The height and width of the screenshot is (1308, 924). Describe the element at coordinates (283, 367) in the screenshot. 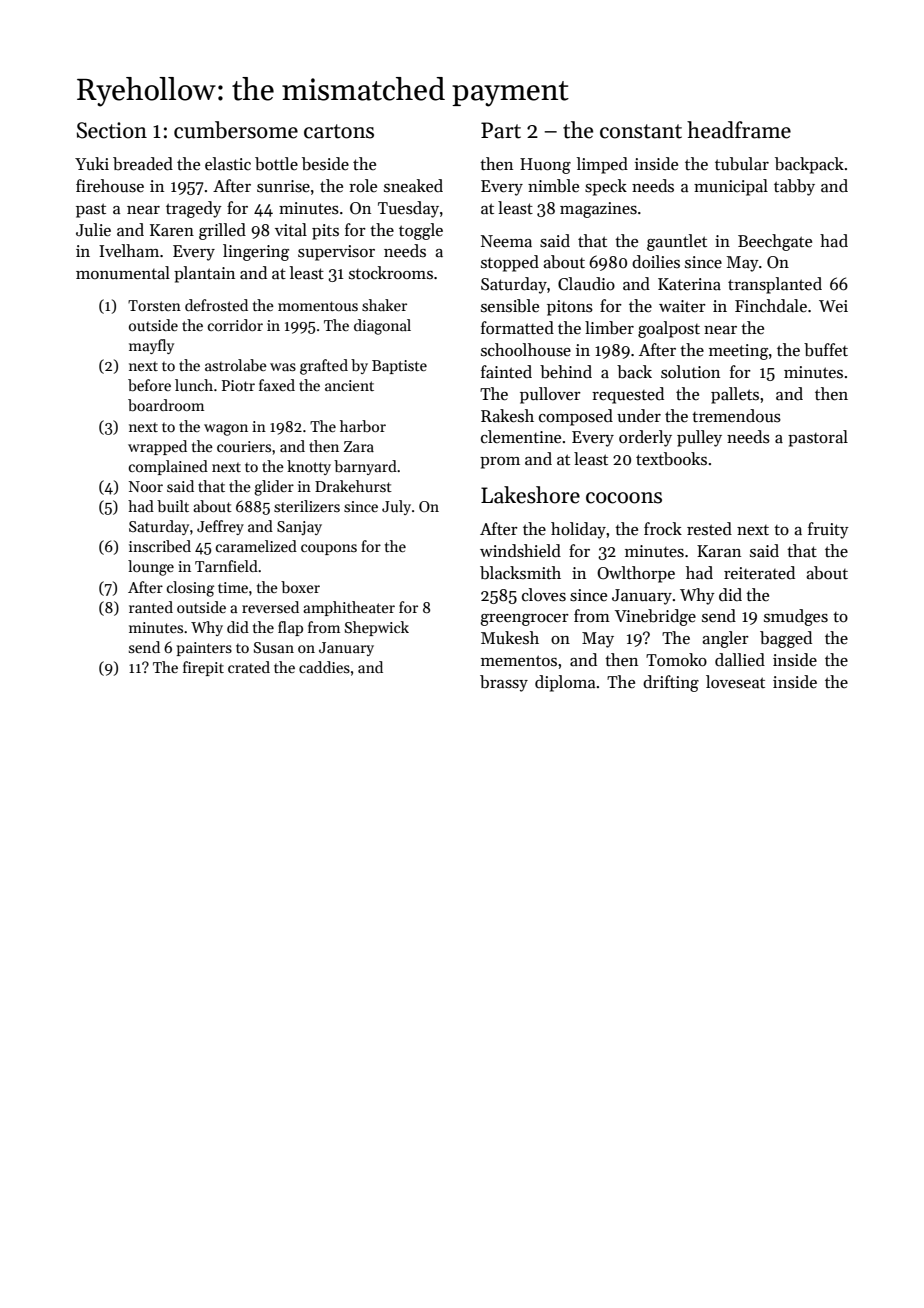

I see `was` at that location.
